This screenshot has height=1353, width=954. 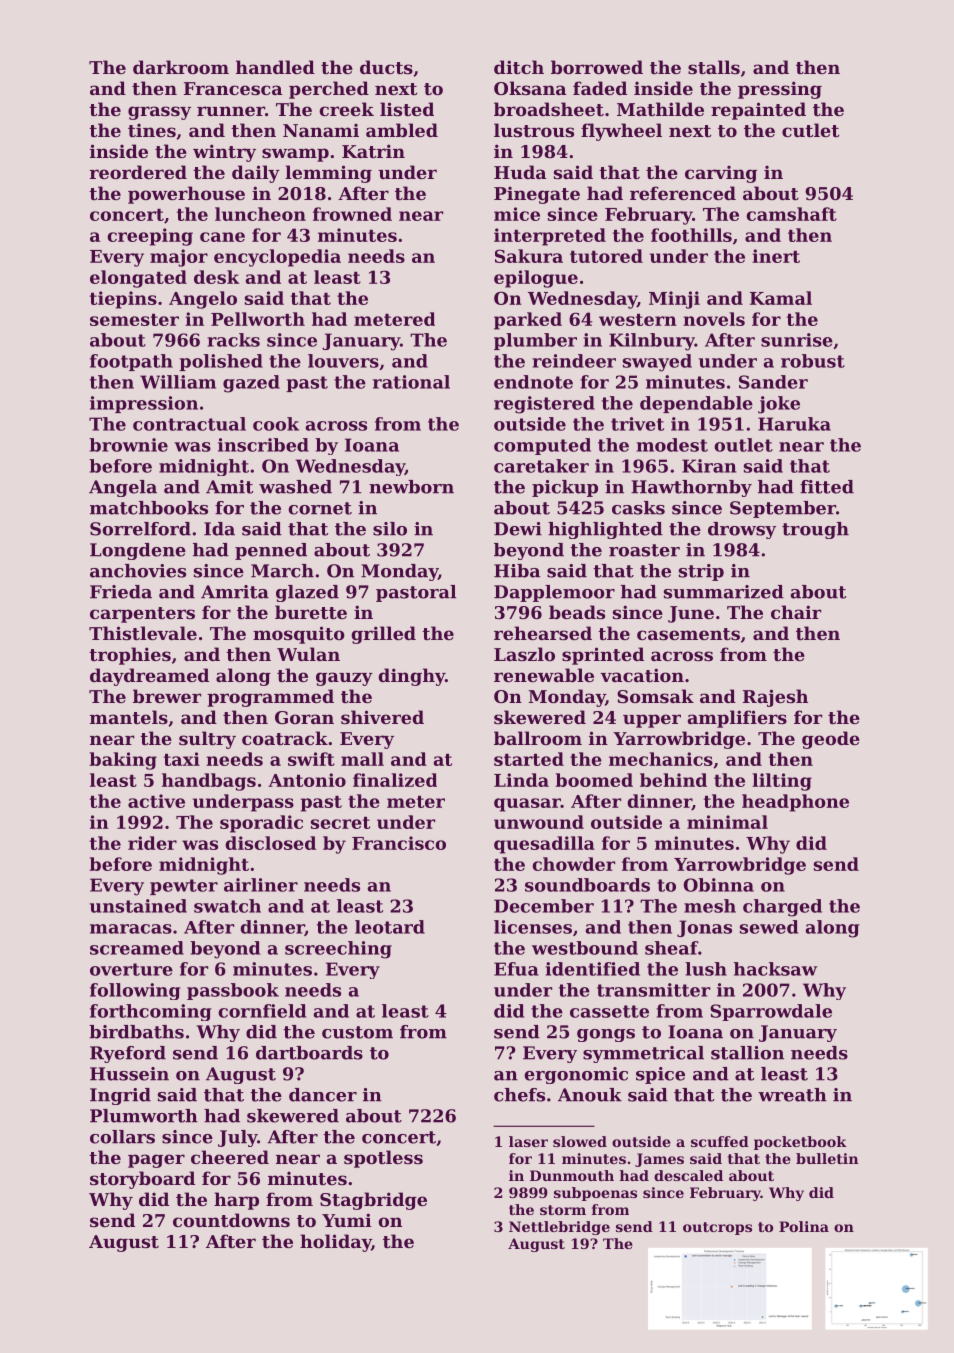 What do you see at coordinates (131, 929) in the screenshot?
I see `maracas` at bounding box center [131, 929].
